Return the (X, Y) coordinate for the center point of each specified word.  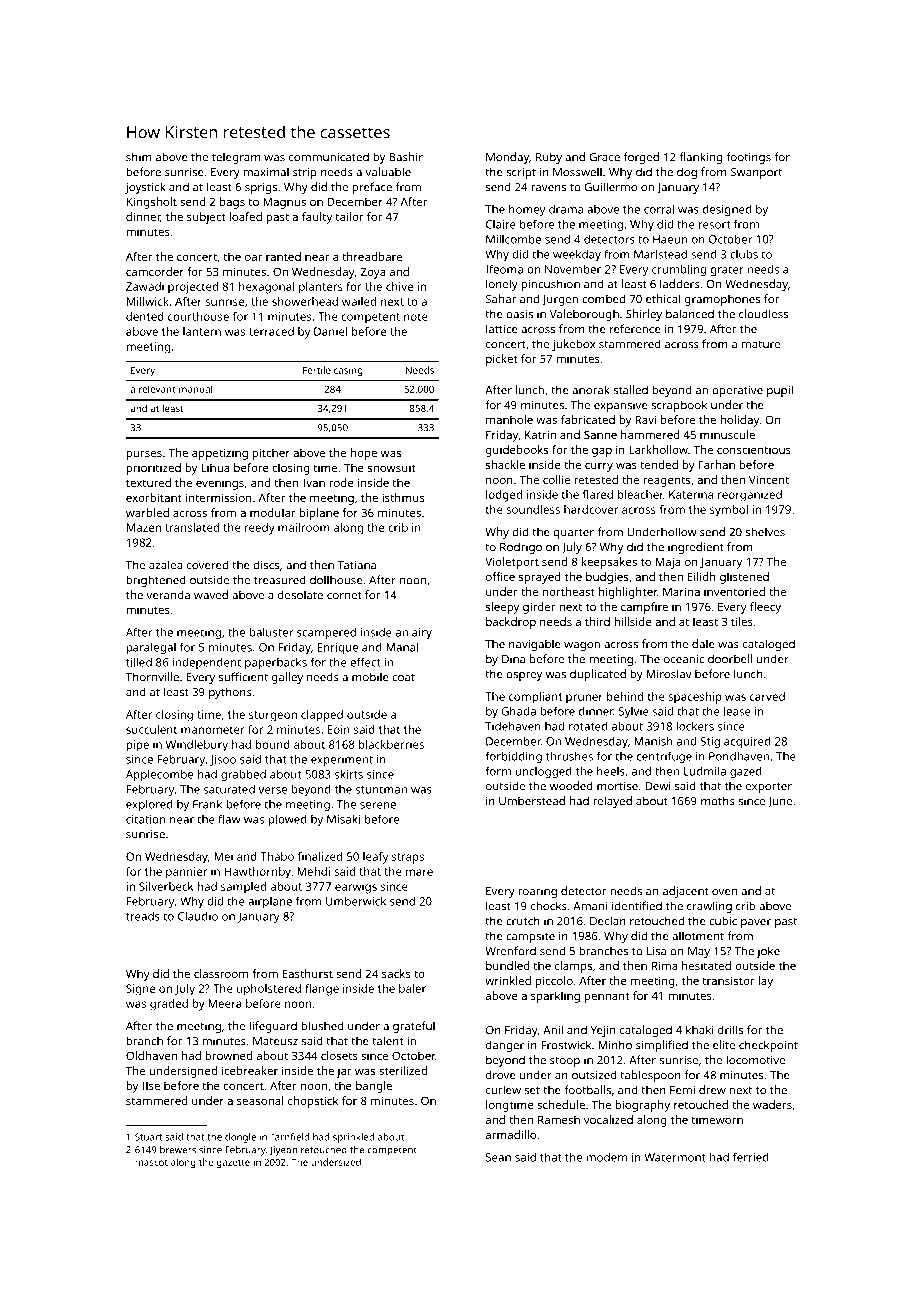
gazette (233, 1163)
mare (419, 872)
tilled (139, 662)
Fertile (317, 370)
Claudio (198, 916)
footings (748, 158)
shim (139, 157)
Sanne (600, 434)
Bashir (406, 157)
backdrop (511, 623)
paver (756, 923)
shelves (765, 532)
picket (502, 360)
